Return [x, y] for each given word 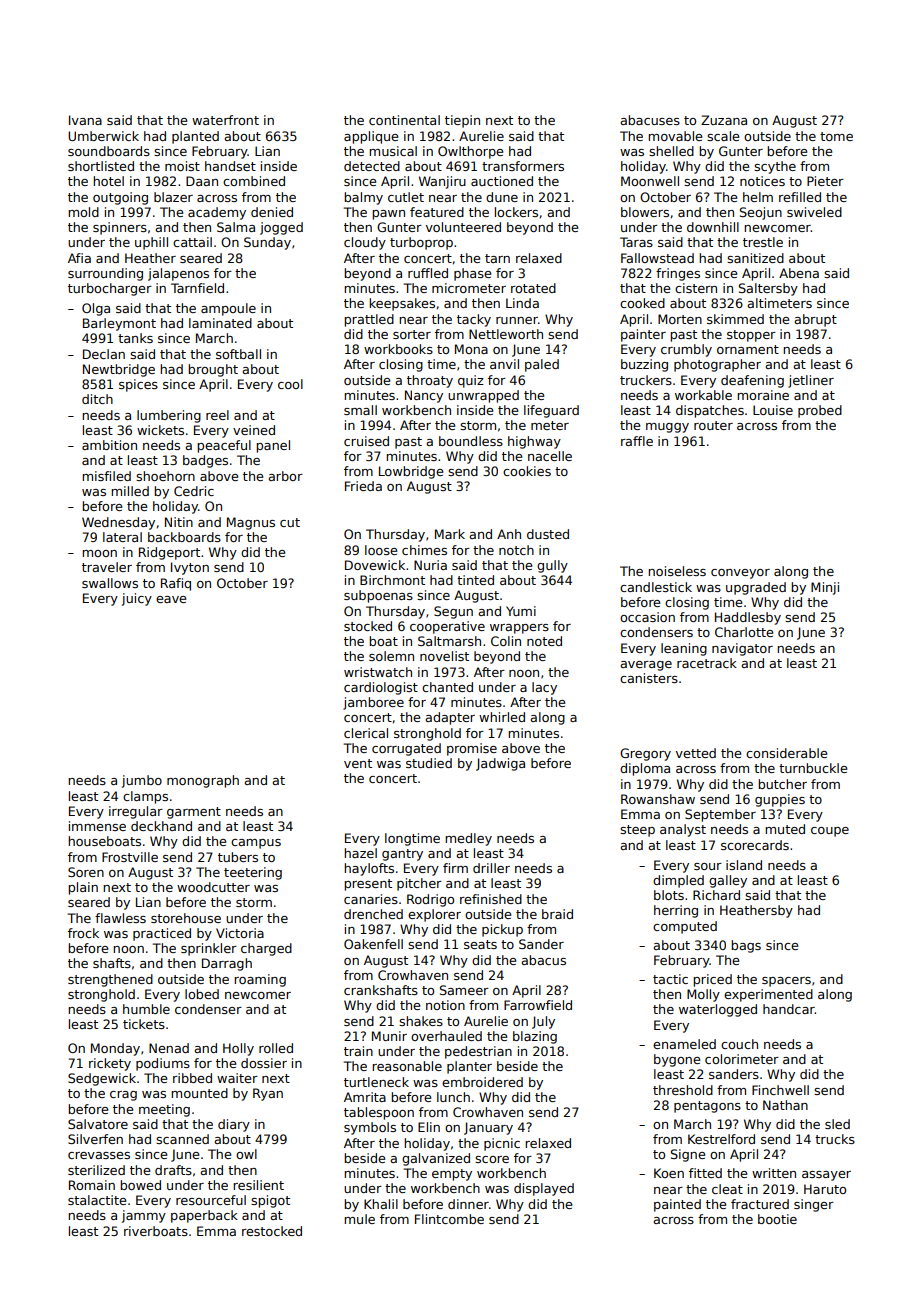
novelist [444, 656]
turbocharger [110, 289]
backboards [184, 537]
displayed [544, 1189]
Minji [825, 588]
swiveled [814, 212]
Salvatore [98, 1124]
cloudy [365, 243]
